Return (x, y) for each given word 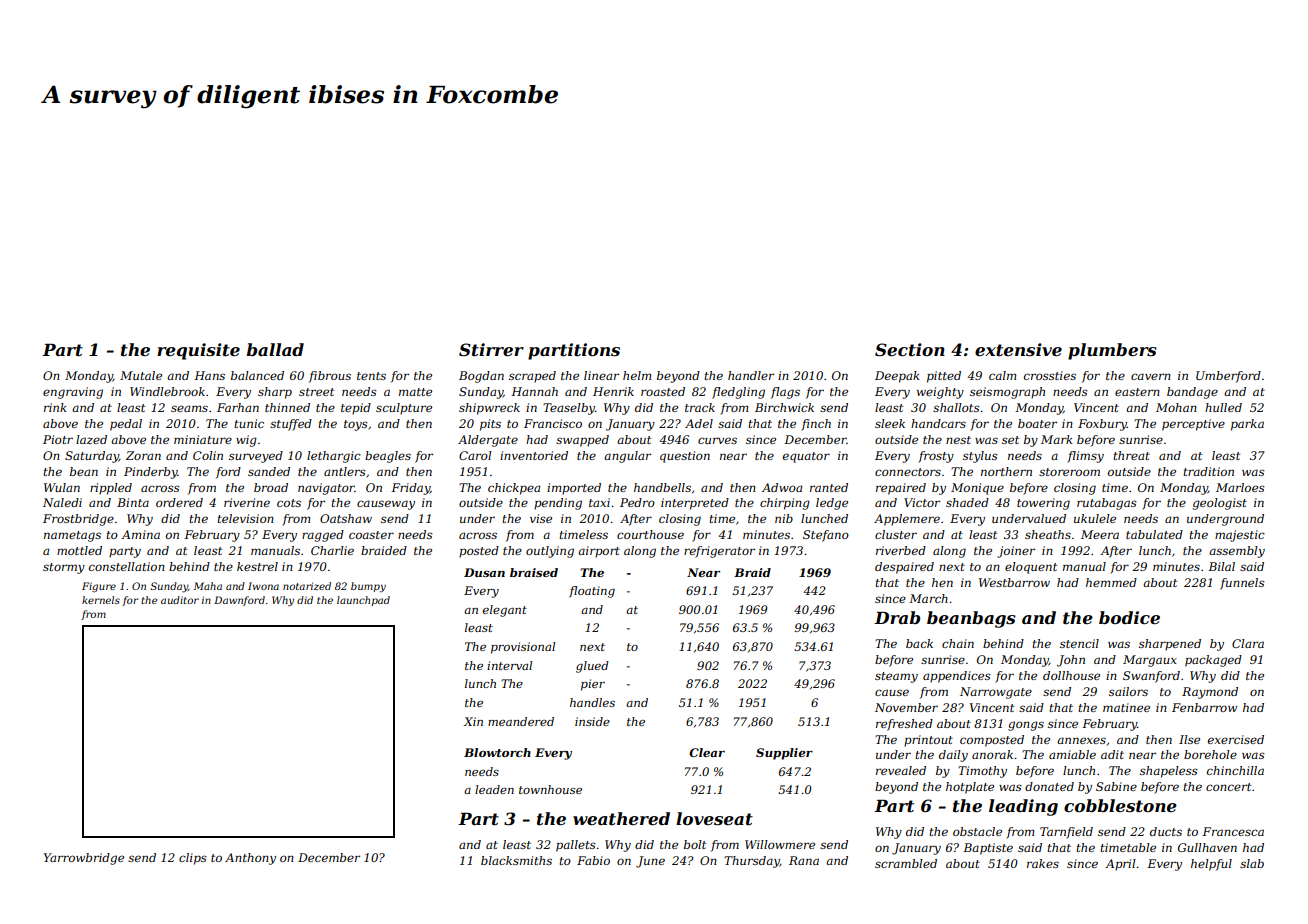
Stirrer (491, 349)
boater (1037, 423)
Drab (897, 617)
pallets (576, 846)
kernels (101, 600)
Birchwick (784, 407)
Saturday (92, 457)
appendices (957, 677)
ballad (275, 349)
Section (910, 349)
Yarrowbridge (84, 859)
